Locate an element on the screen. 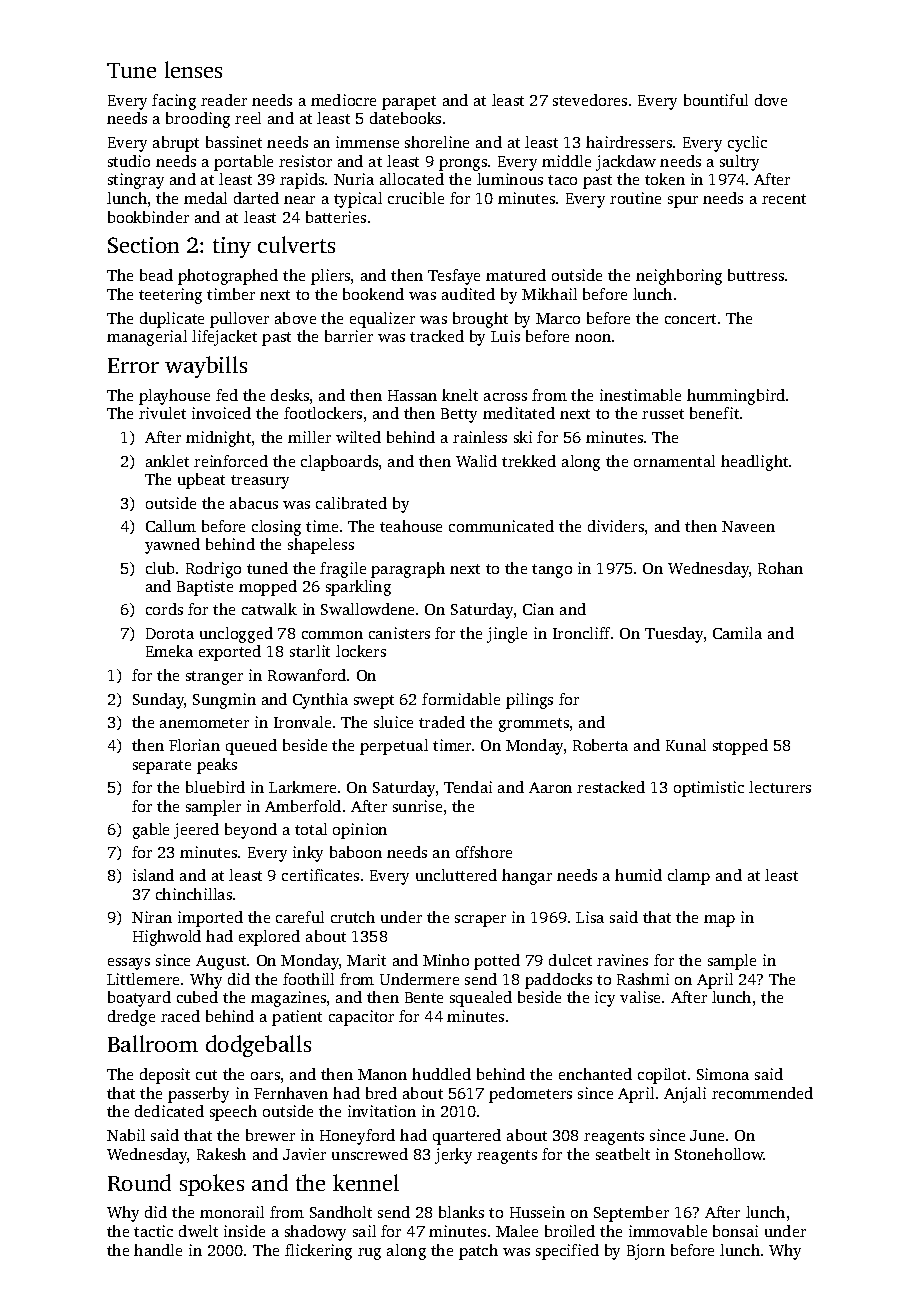 The width and height of the screenshot is (924, 1308). datebooks is located at coordinates (405, 118).
